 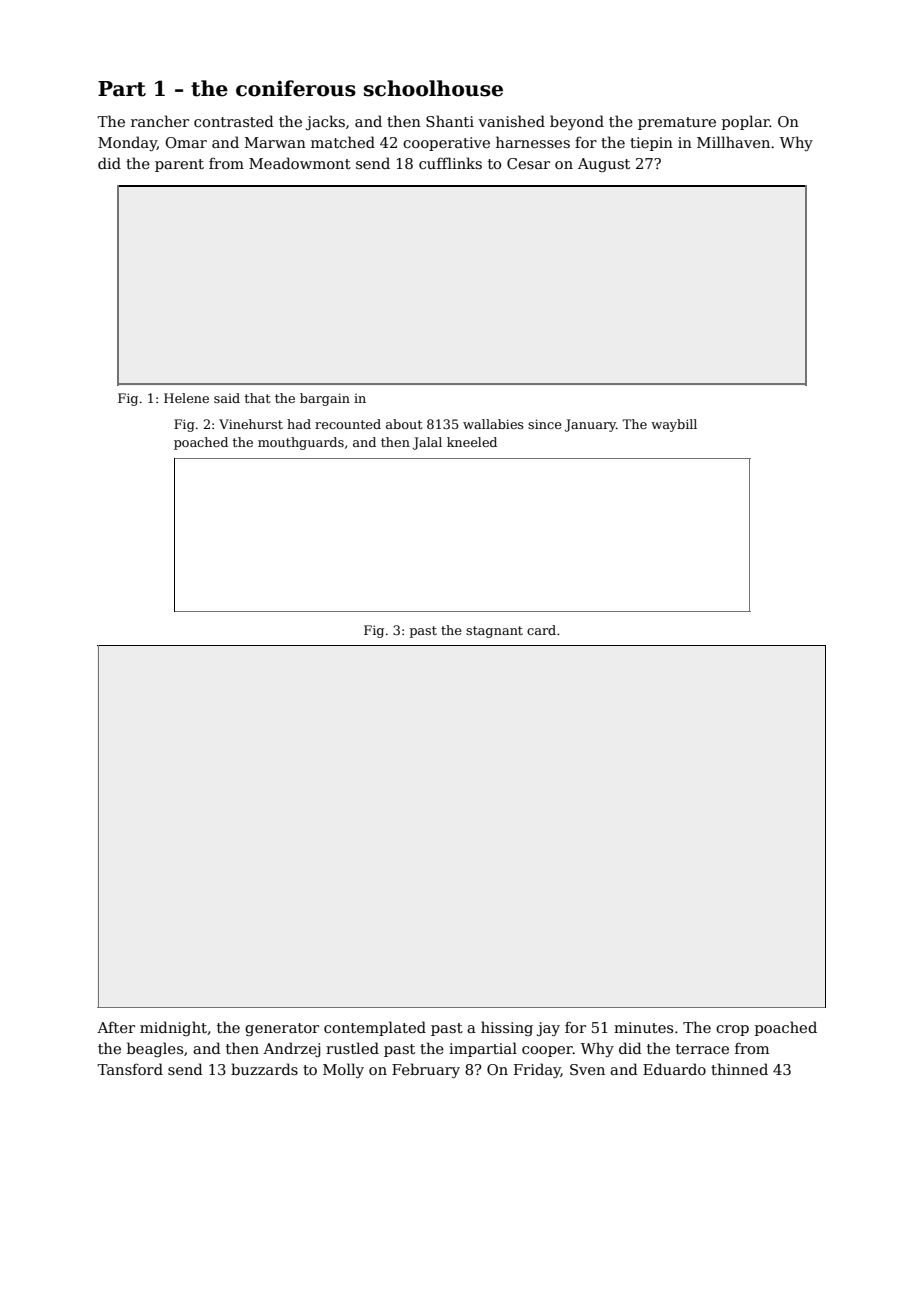 What do you see at coordinates (301, 443) in the screenshot?
I see `mouthguards` at bounding box center [301, 443].
